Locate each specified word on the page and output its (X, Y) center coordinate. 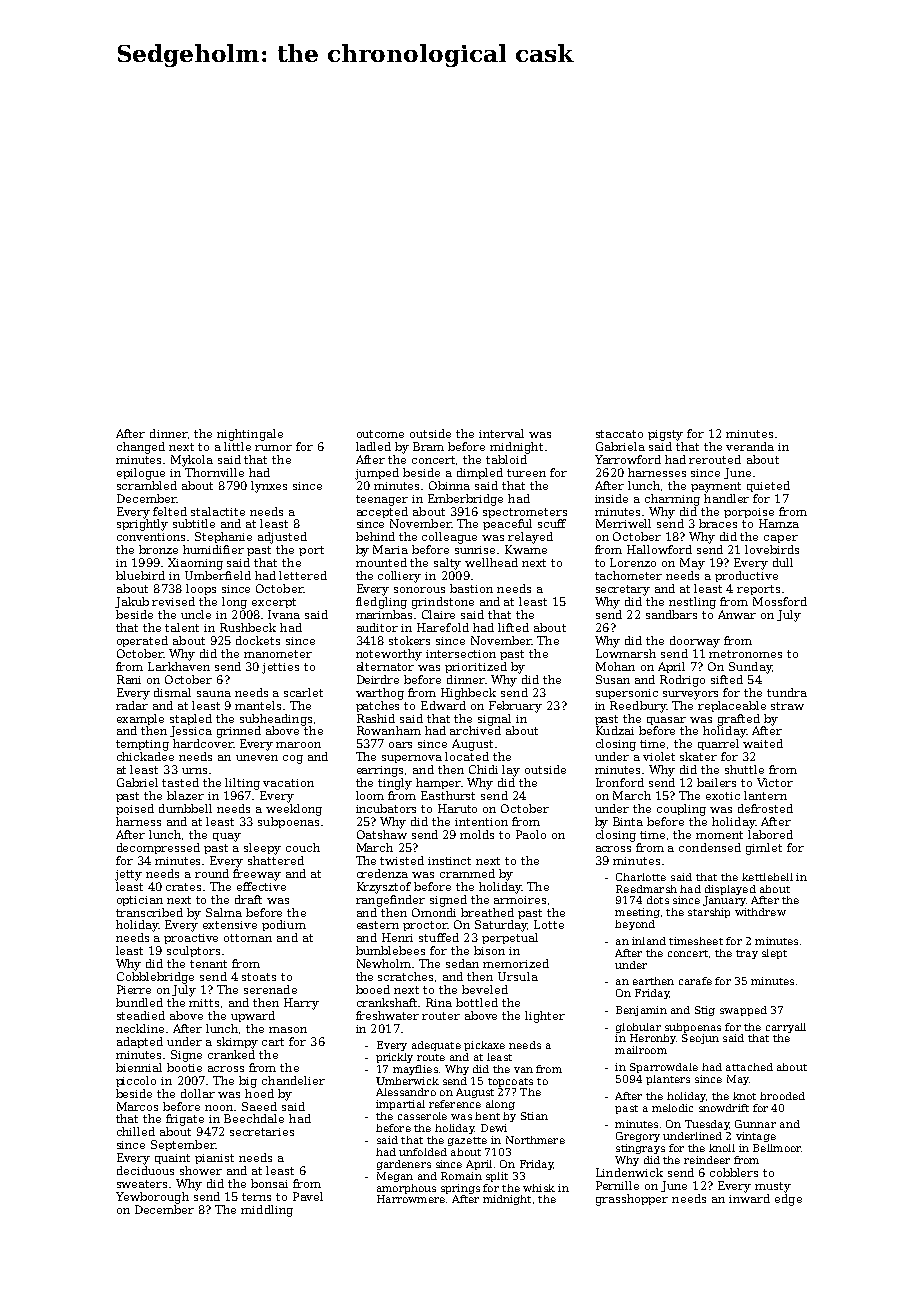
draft (248, 899)
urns (194, 771)
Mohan (615, 666)
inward (749, 1198)
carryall (786, 1028)
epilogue (141, 474)
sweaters (142, 1184)
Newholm (384, 963)
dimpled (480, 473)
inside (611, 498)
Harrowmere (411, 1199)
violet (659, 756)
